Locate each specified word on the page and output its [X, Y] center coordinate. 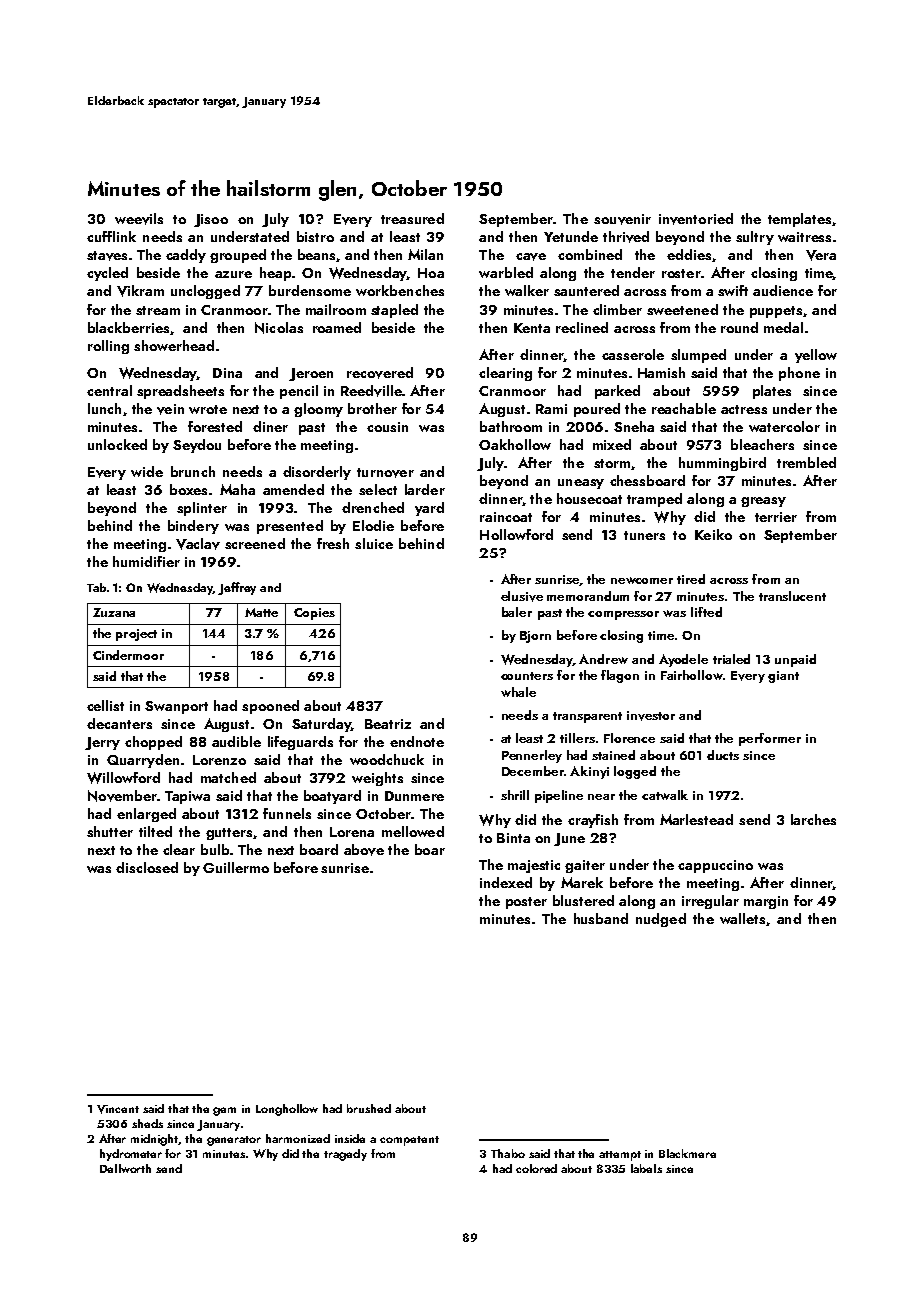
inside [350, 1138]
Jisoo [211, 220]
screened [255, 543]
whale [518, 692]
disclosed [147, 867]
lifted [706, 612]
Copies [314, 614]
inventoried [696, 219]
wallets [742, 918]
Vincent [118, 1109]
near [601, 797]
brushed [369, 1108]
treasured [412, 218]
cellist [105, 705]
